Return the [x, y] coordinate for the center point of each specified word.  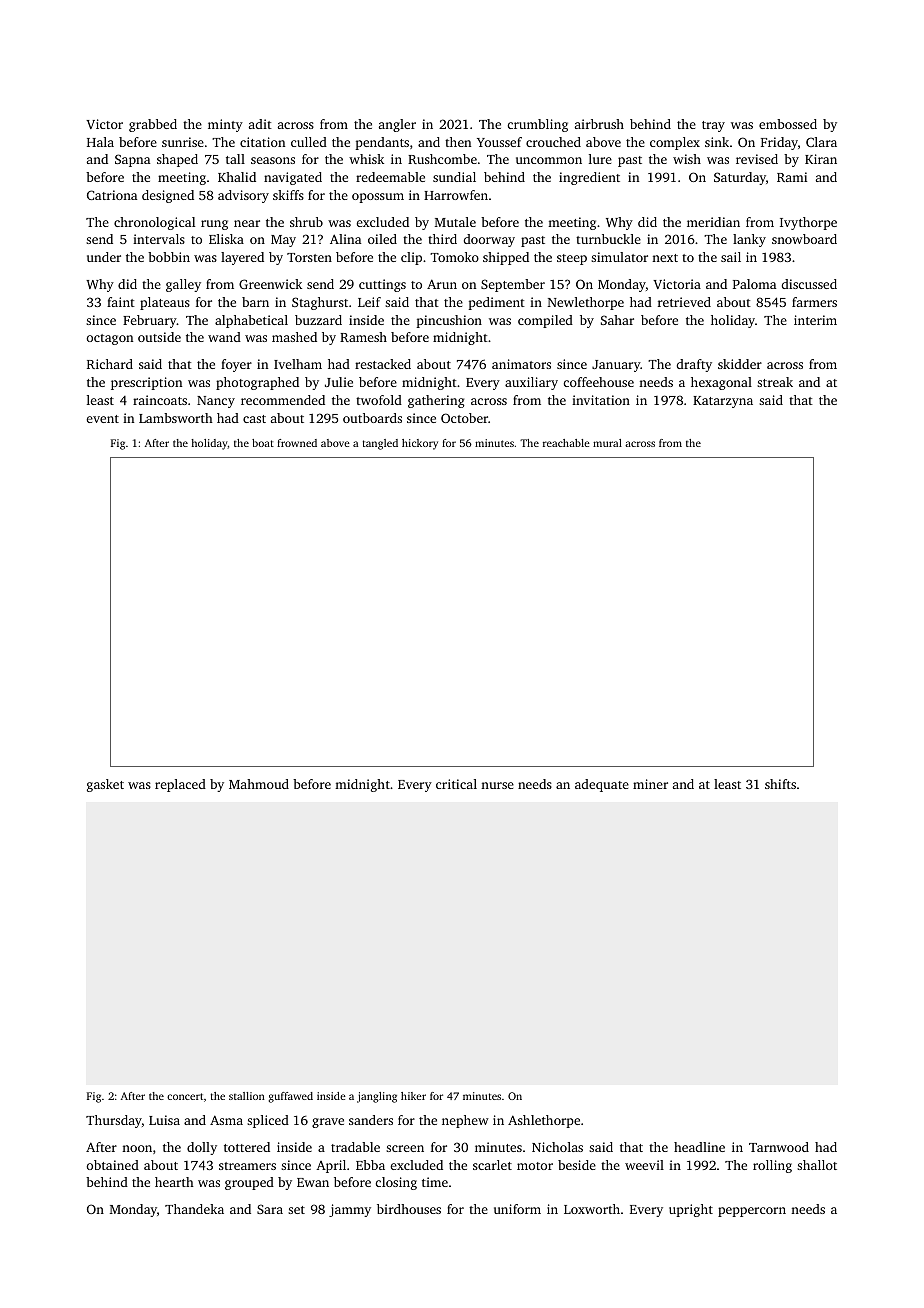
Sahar [617, 320]
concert [185, 1096]
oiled [382, 239]
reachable [566, 443]
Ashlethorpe [544, 1121]
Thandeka [194, 1209]
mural [607, 443]
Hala [100, 142]
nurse [497, 785]
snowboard [804, 239]
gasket [105, 785]
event [103, 419]
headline [699, 1147]
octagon [109, 339]
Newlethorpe [586, 303]
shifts [780, 784]
